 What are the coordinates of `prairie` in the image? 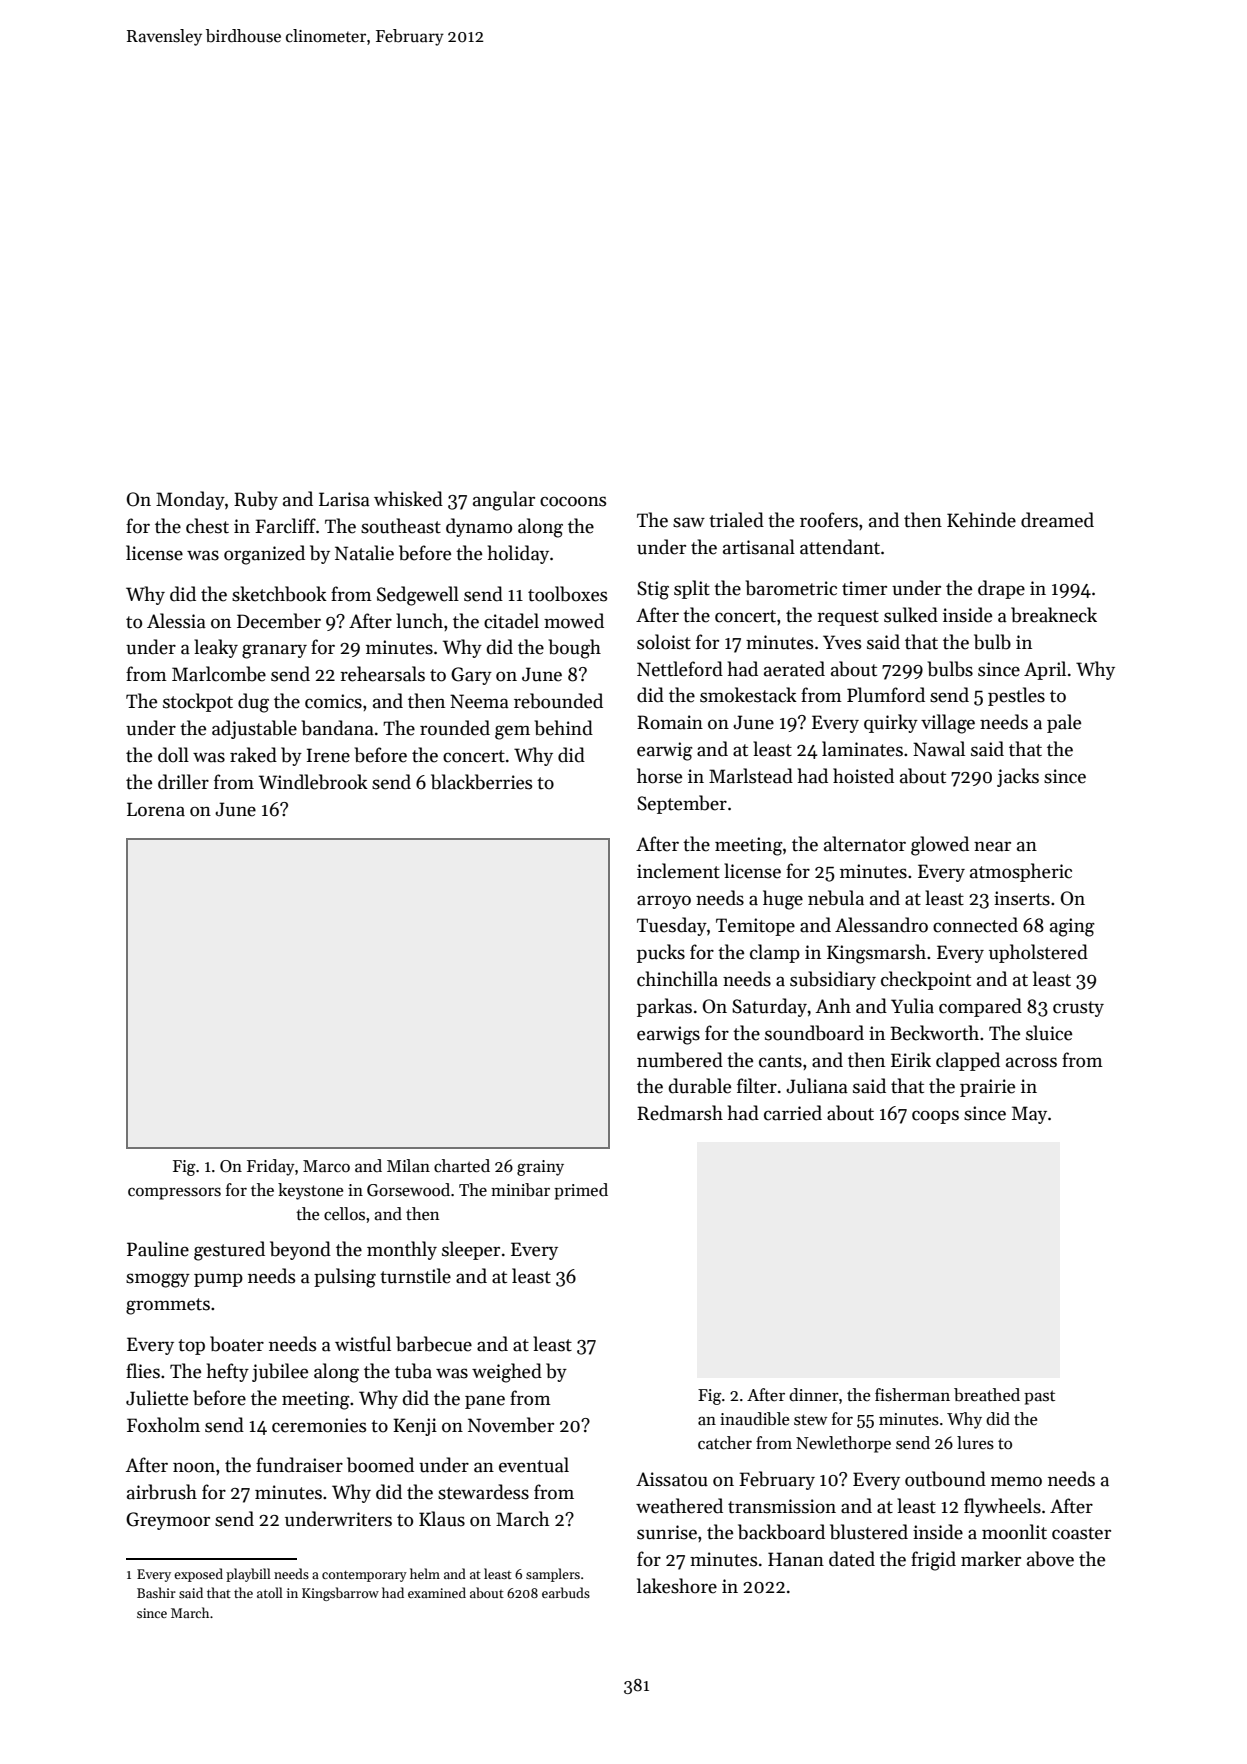 It's located at (987, 1088).
